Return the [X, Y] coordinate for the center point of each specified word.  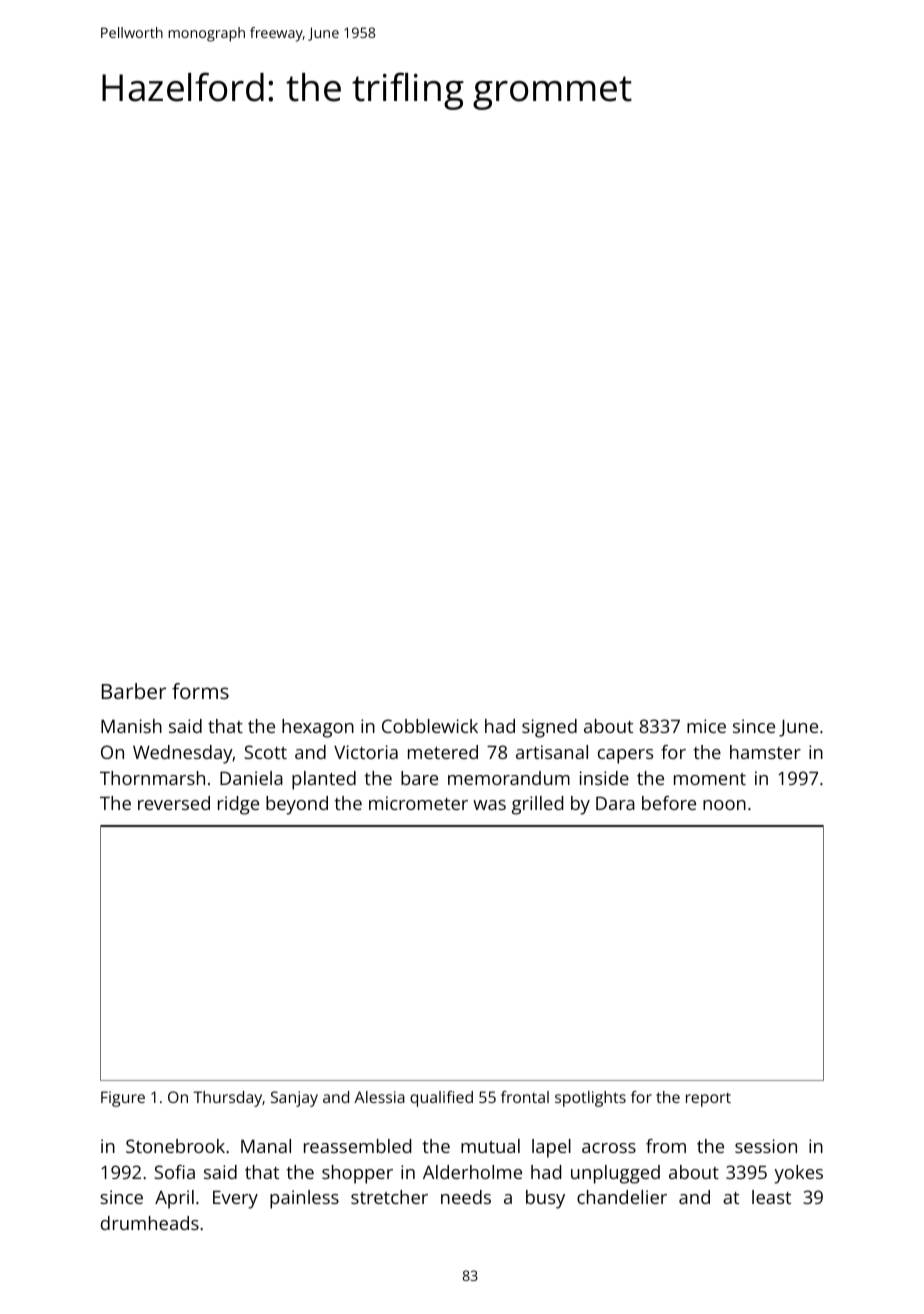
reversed [174, 803]
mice [706, 726]
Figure [123, 1099]
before [669, 803]
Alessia [379, 1097]
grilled [537, 805]
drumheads [150, 1223]
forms [200, 691]
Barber [134, 691]
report [708, 1099]
